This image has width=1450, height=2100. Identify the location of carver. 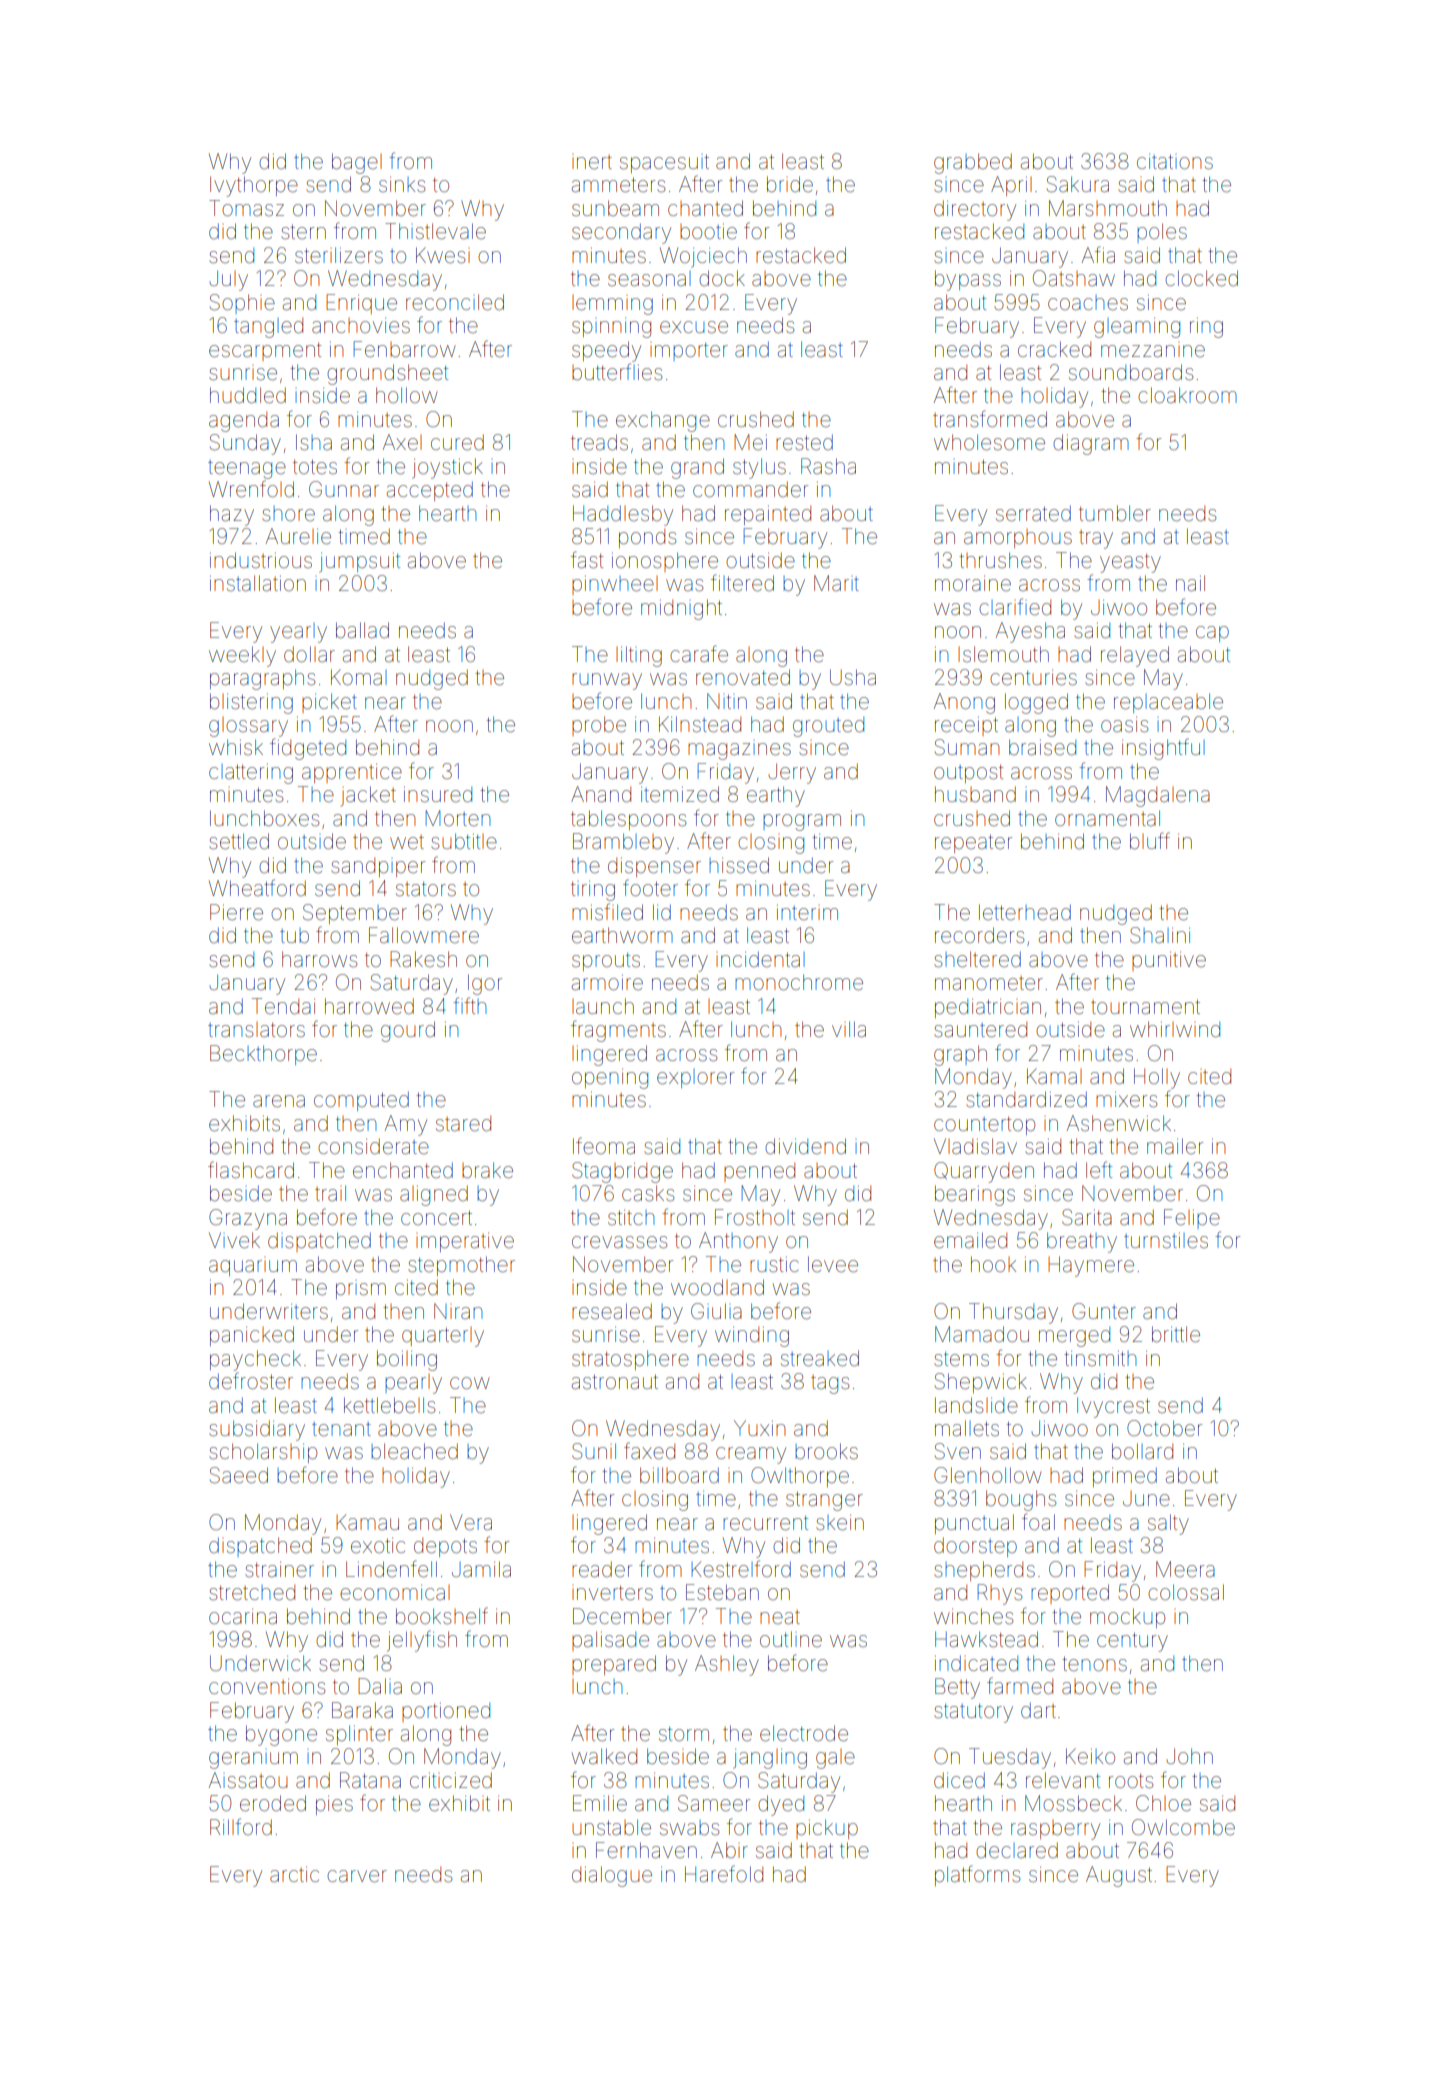
(357, 1876).
